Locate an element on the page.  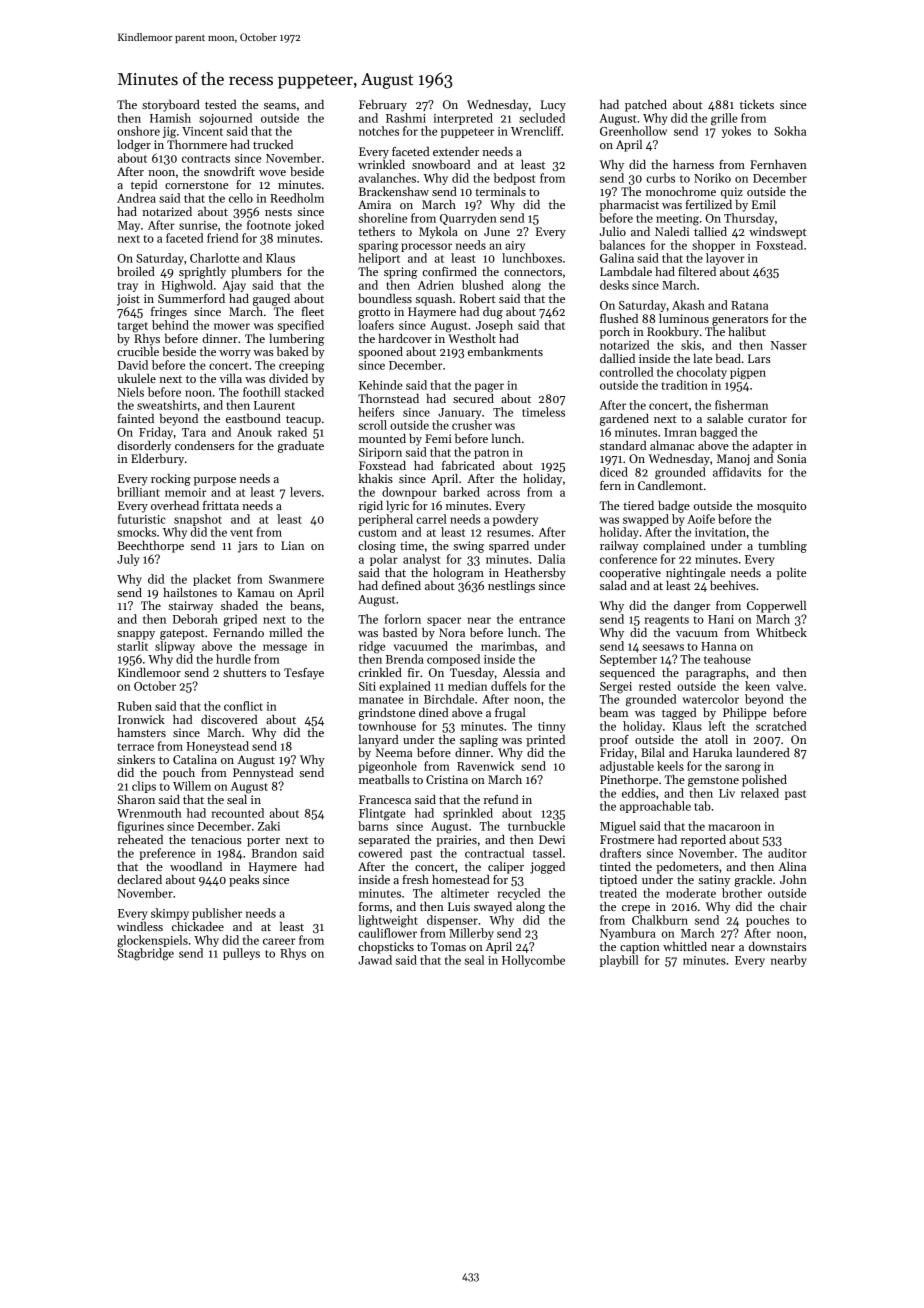
Laurent is located at coordinates (274, 405).
